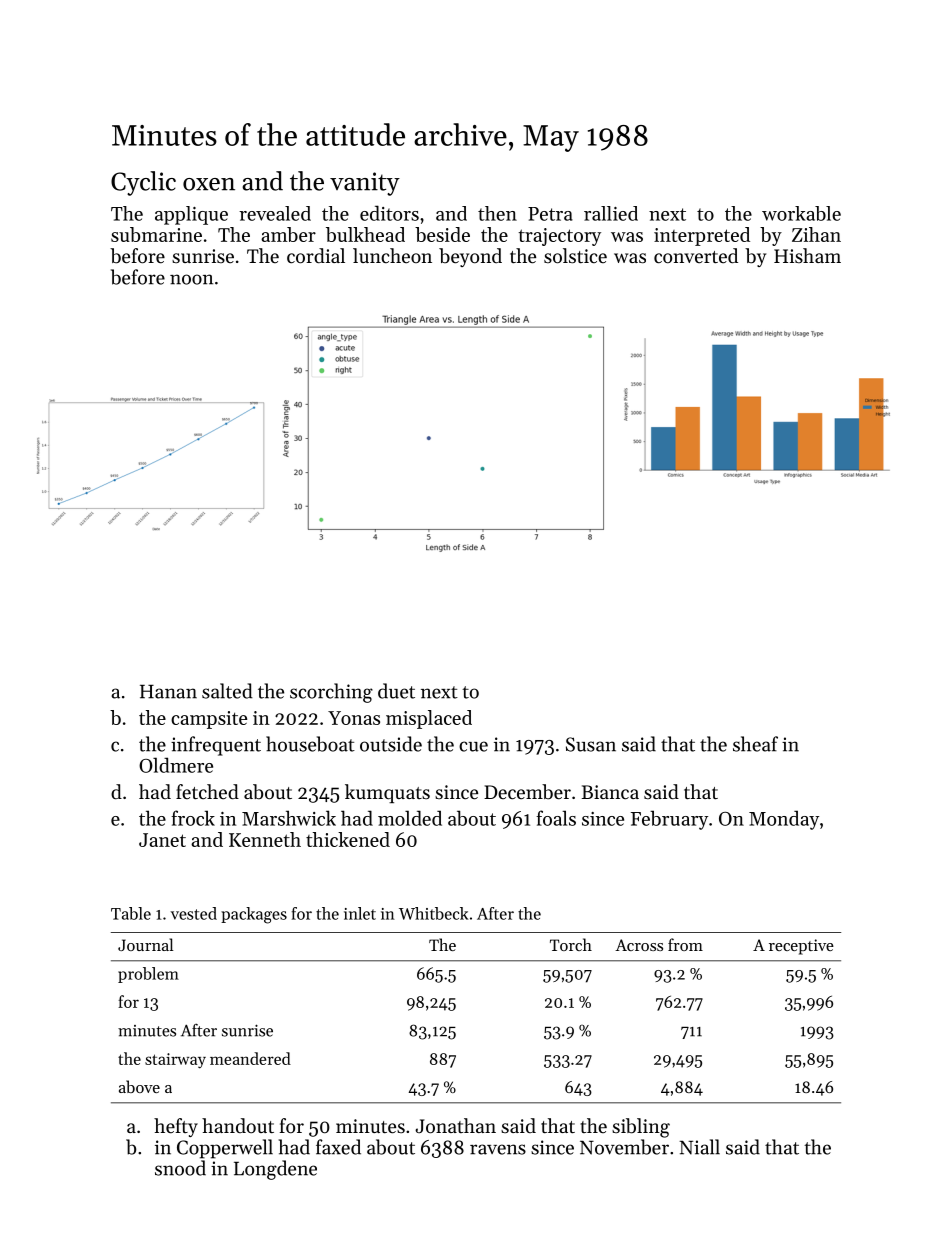 Image resolution: width=952 pixels, height=1233 pixels. What do you see at coordinates (227, 691) in the screenshot?
I see `salted` at bounding box center [227, 691].
